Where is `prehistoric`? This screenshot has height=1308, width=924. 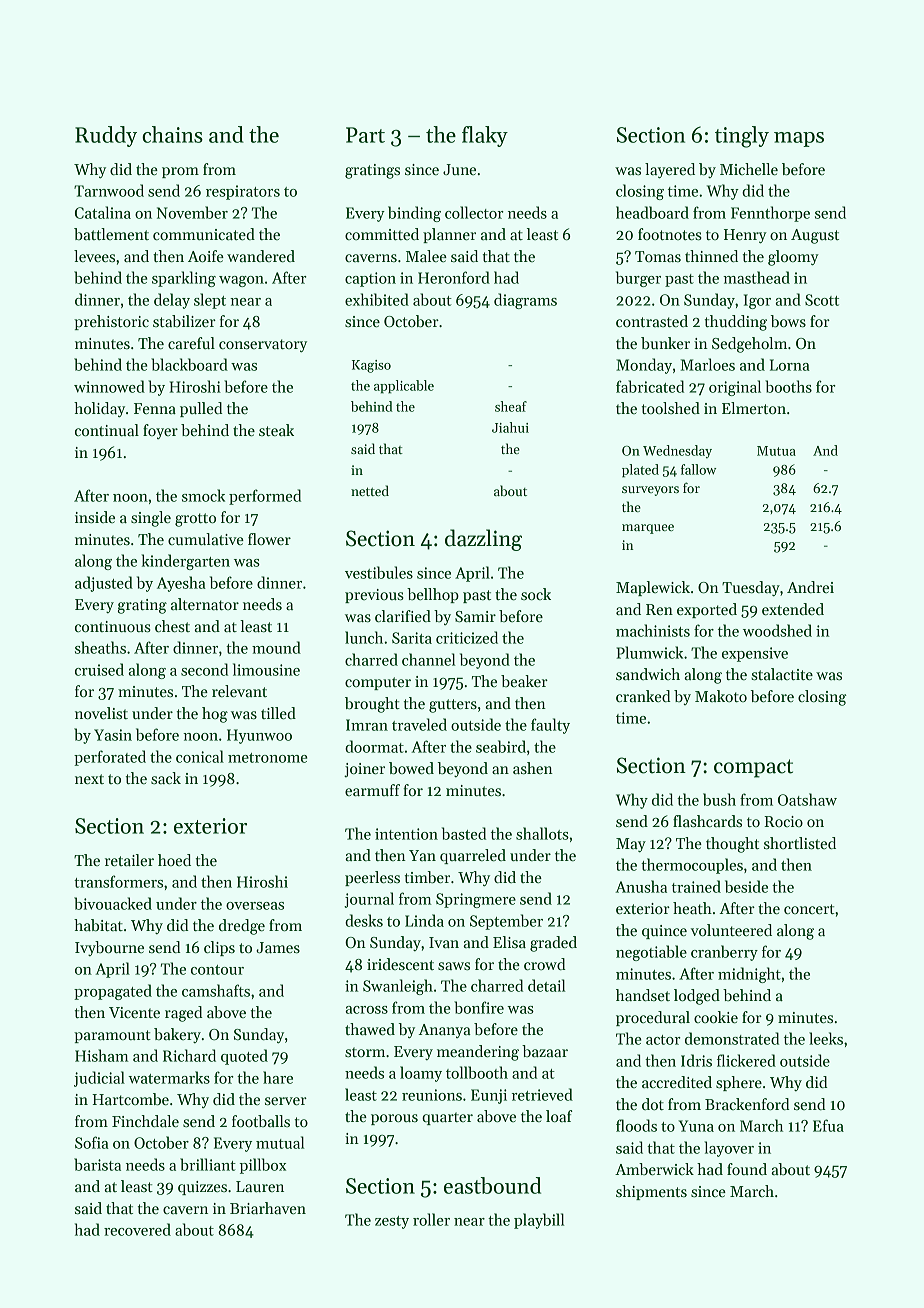 prehistoric is located at coordinates (111, 322).
